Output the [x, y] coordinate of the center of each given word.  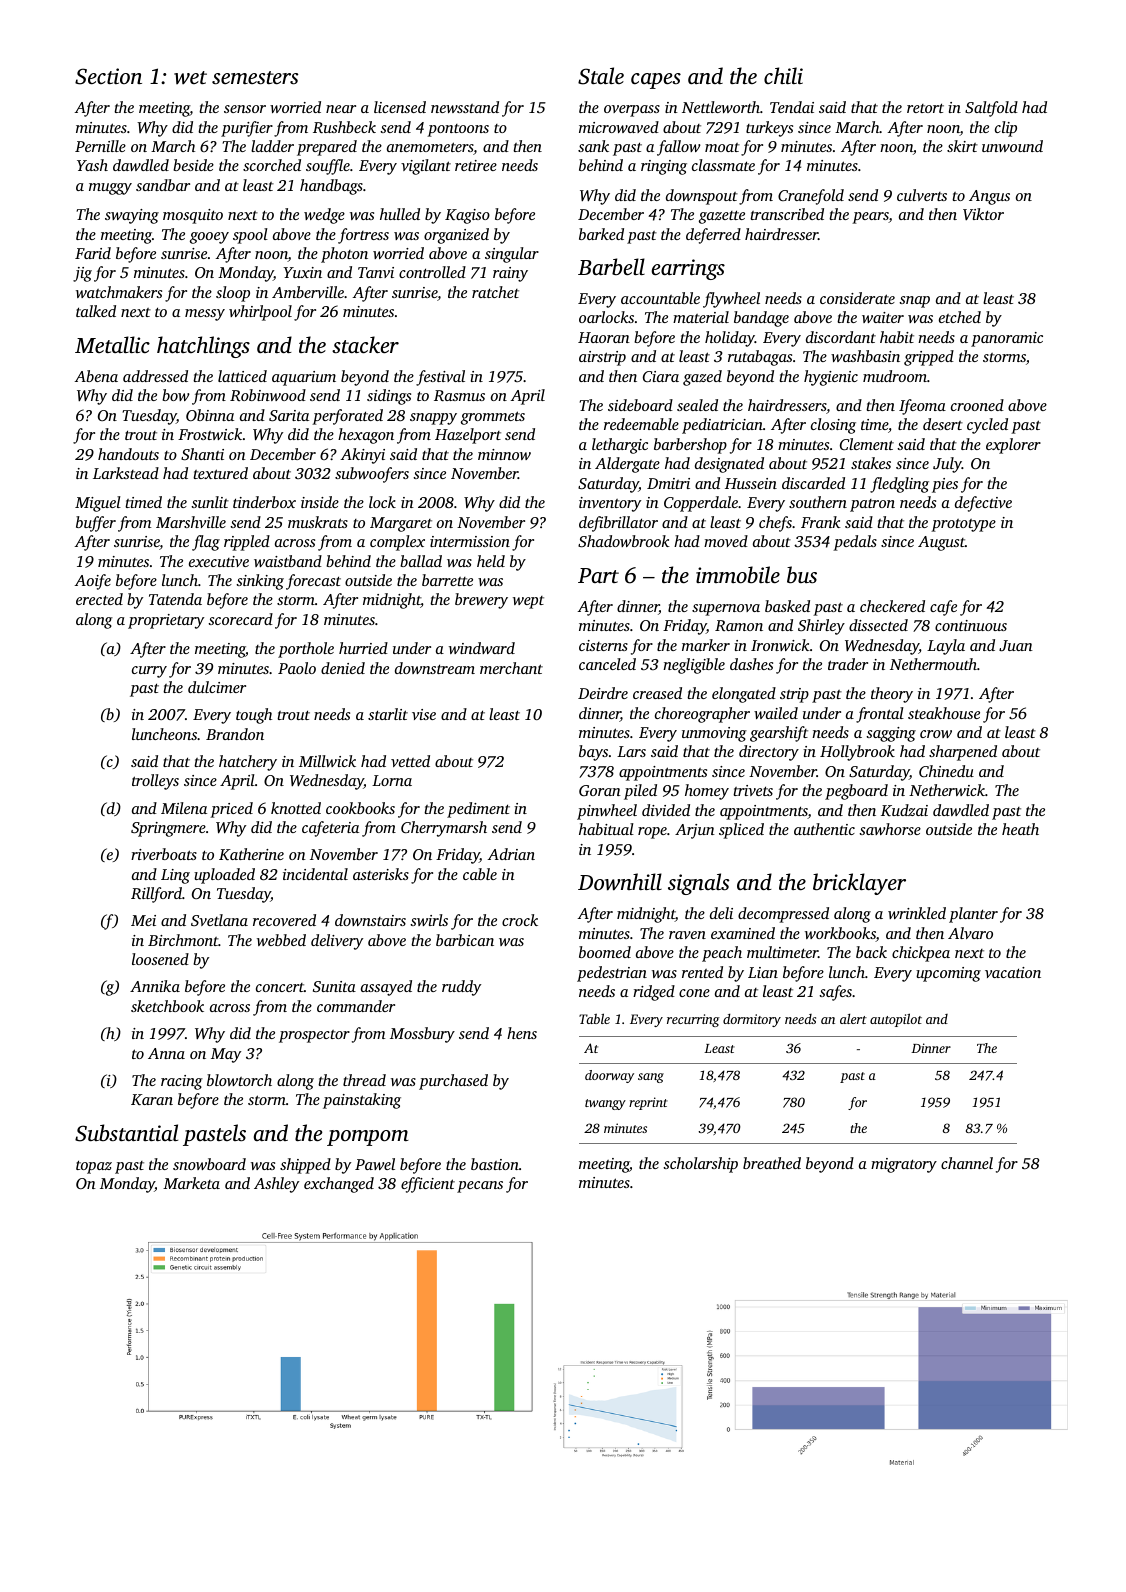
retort [925, 108]
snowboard [209, 1164]
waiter [883, 317]
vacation [1013, 972]
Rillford [156, 895]
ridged [654, 993]
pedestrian [612, 974]
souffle [328, 167]
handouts [128, 454]
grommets [493, 418]
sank [593, 146]
